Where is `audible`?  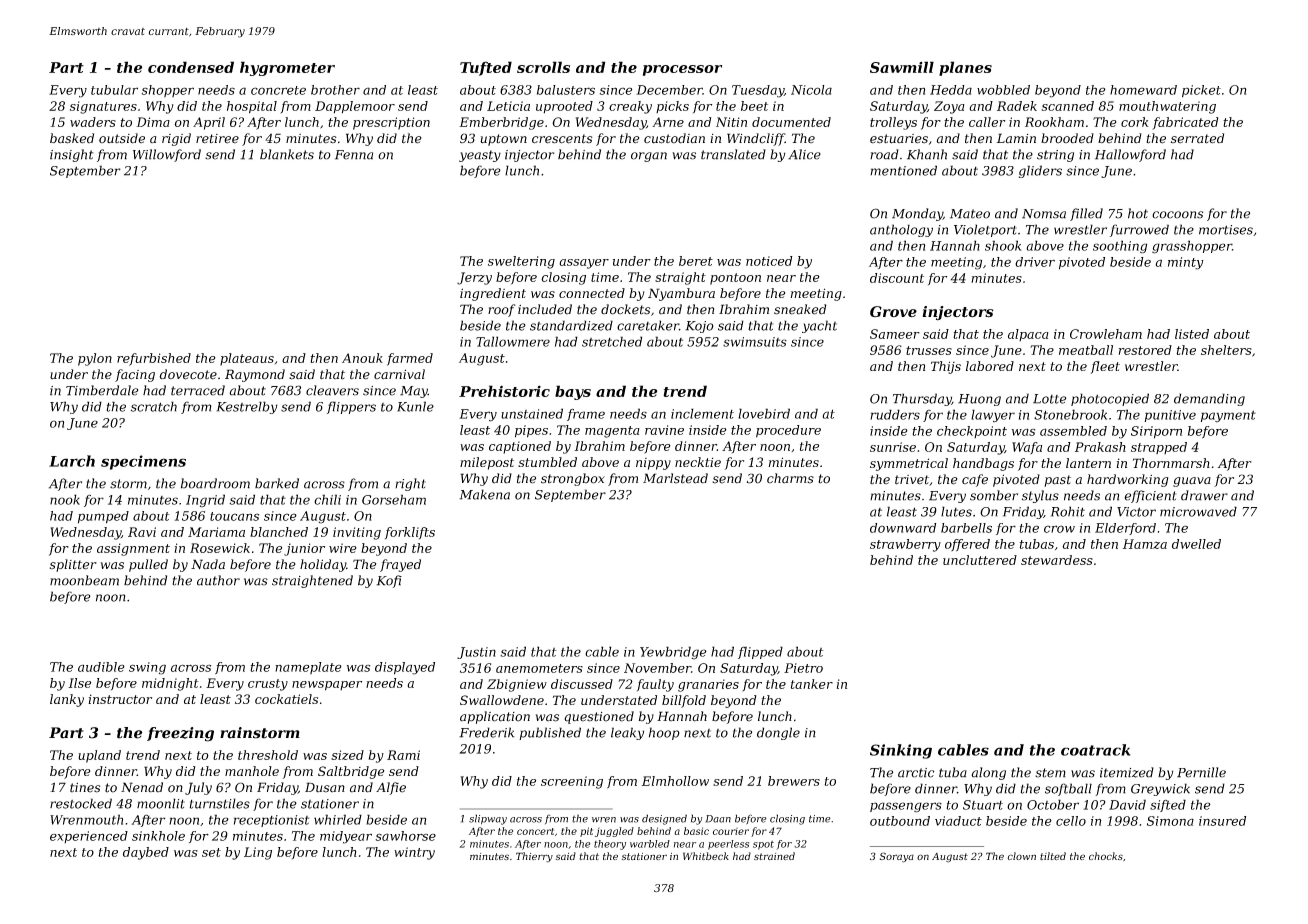 audible is located at coordinates (101, 667).
